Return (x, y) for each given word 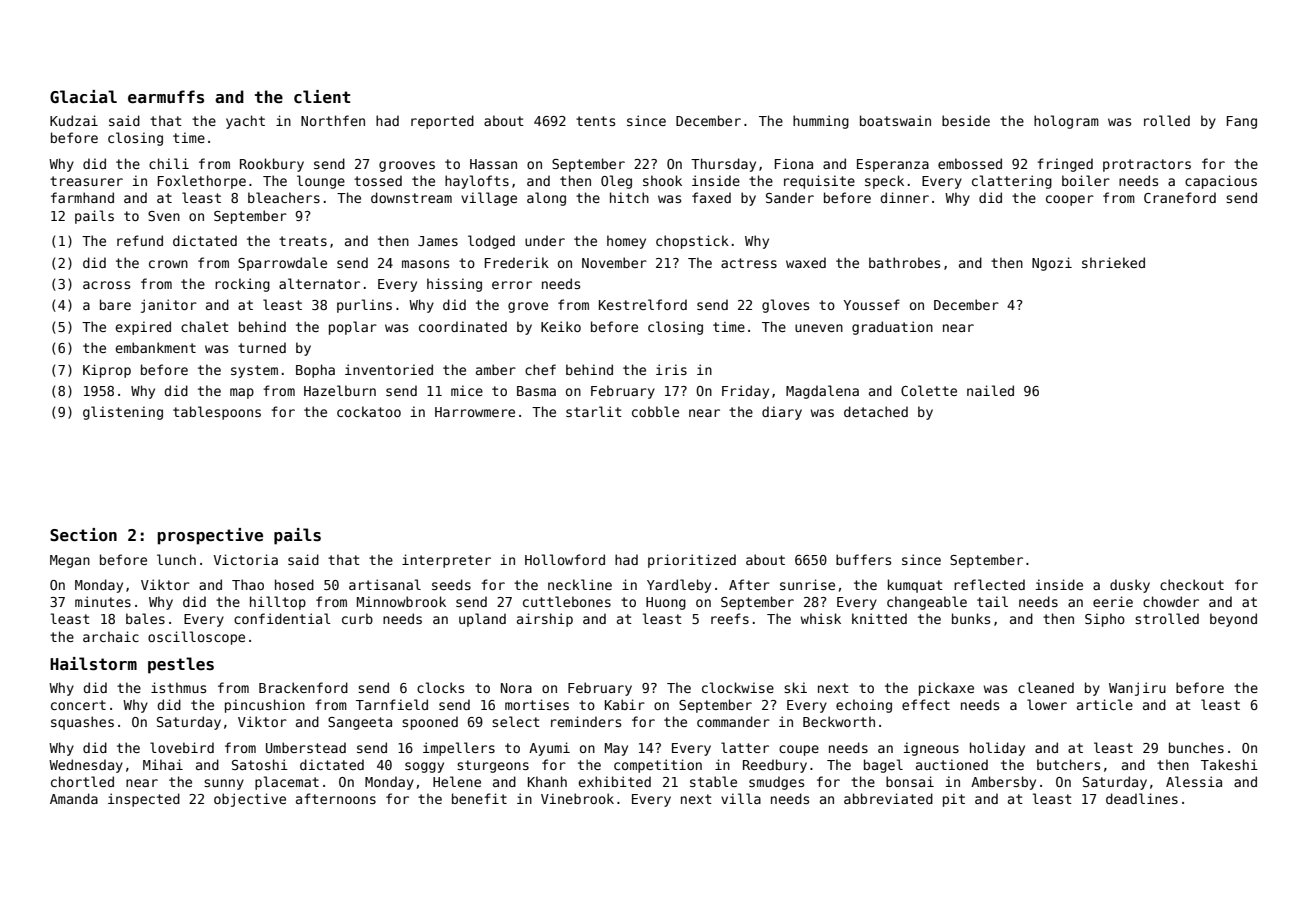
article (1105, 704)
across (106, 285)
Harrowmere (475, 412)
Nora (516, 688)
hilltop (278, 603)
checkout (1192, 584)
